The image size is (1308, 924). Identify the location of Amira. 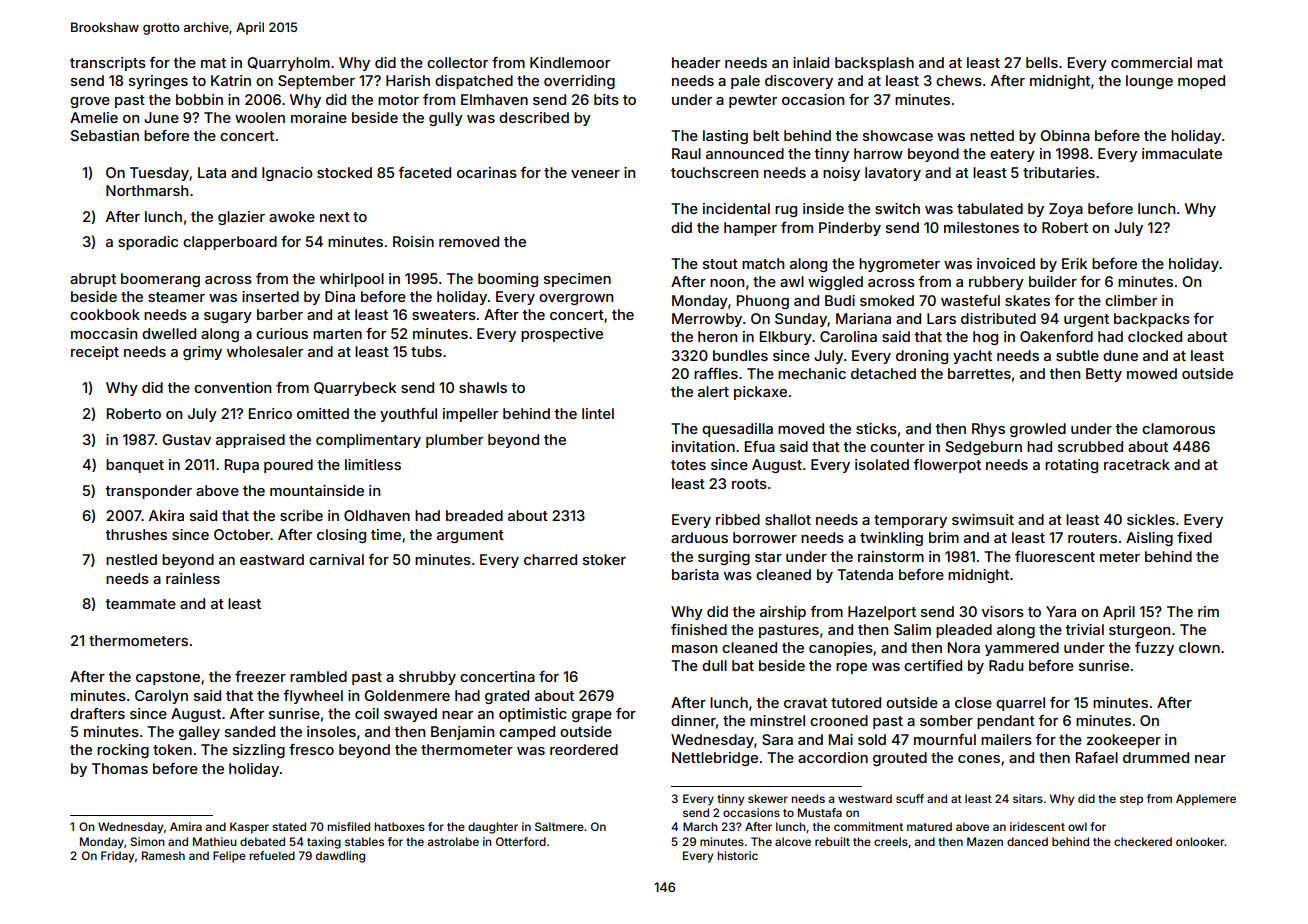
(186, 826).
